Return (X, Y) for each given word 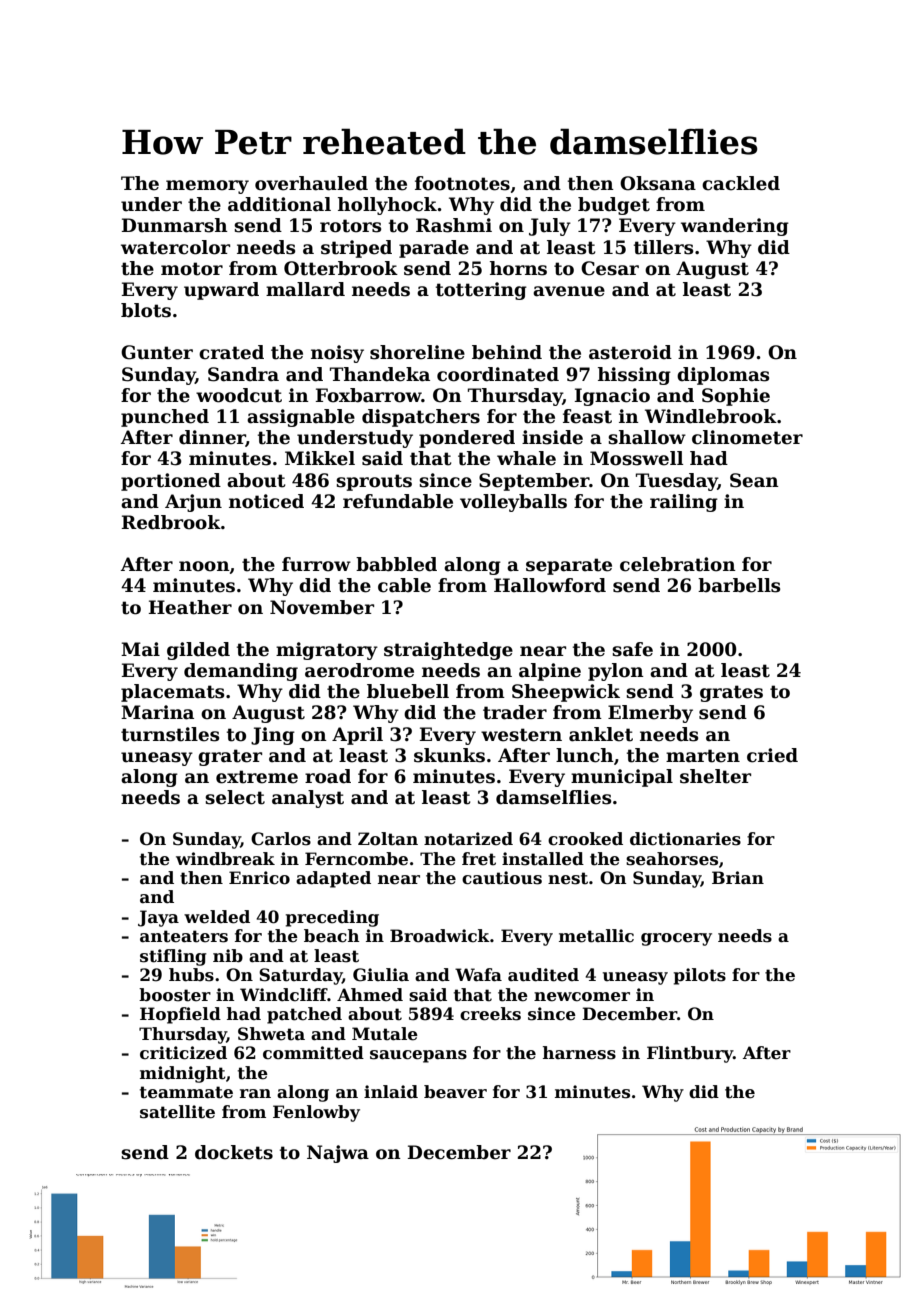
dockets (234, 1152)
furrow (316, 564)
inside (552, 437)
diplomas (723, 376)
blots (146, 310)
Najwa (338, 1154)
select (235, 797)
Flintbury (690, 1054)
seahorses (672, 859)
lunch (585, 755)
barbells (739, 585)
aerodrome (359, 670)
